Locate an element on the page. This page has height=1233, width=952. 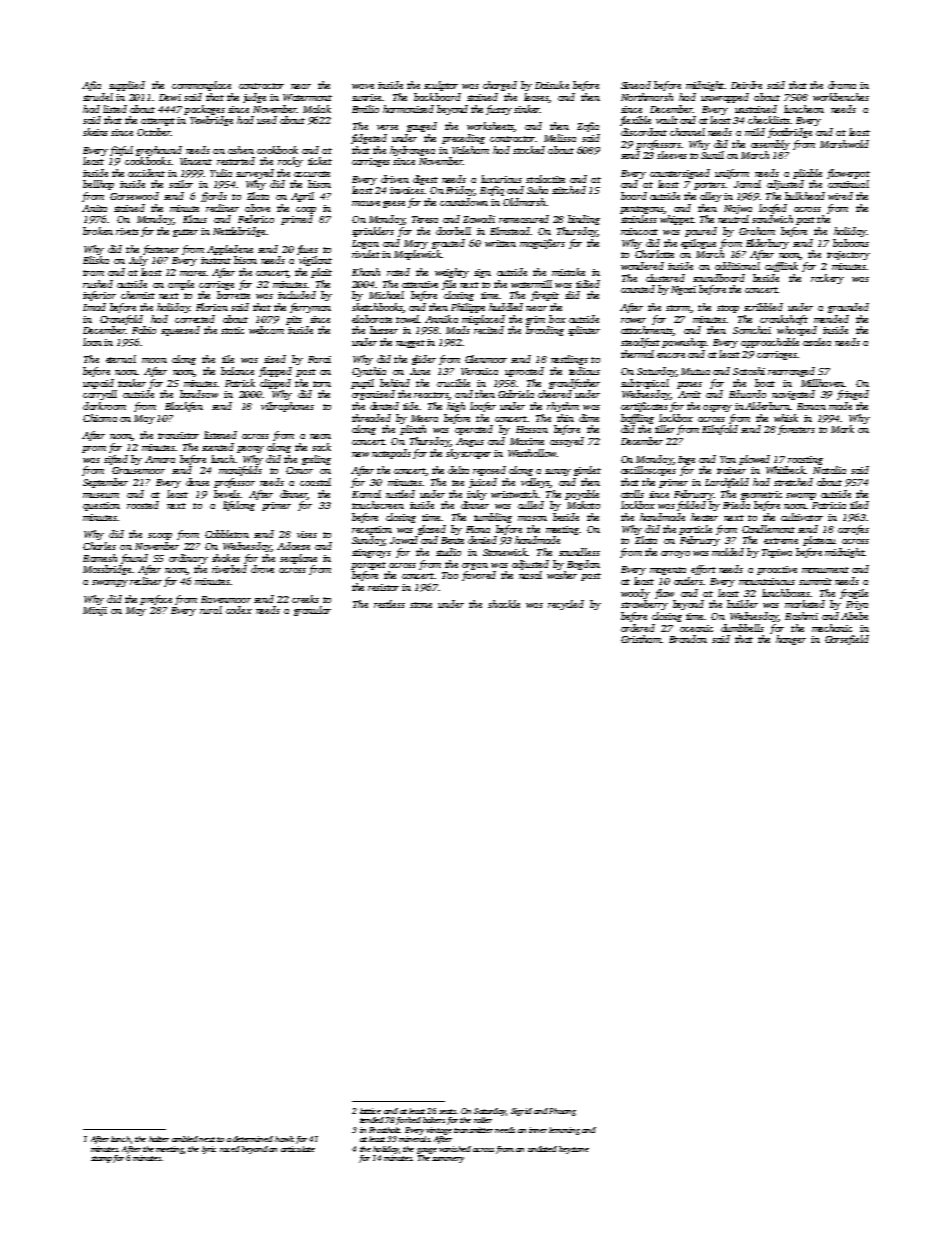
Tao is located at coordinates (450, 575).
